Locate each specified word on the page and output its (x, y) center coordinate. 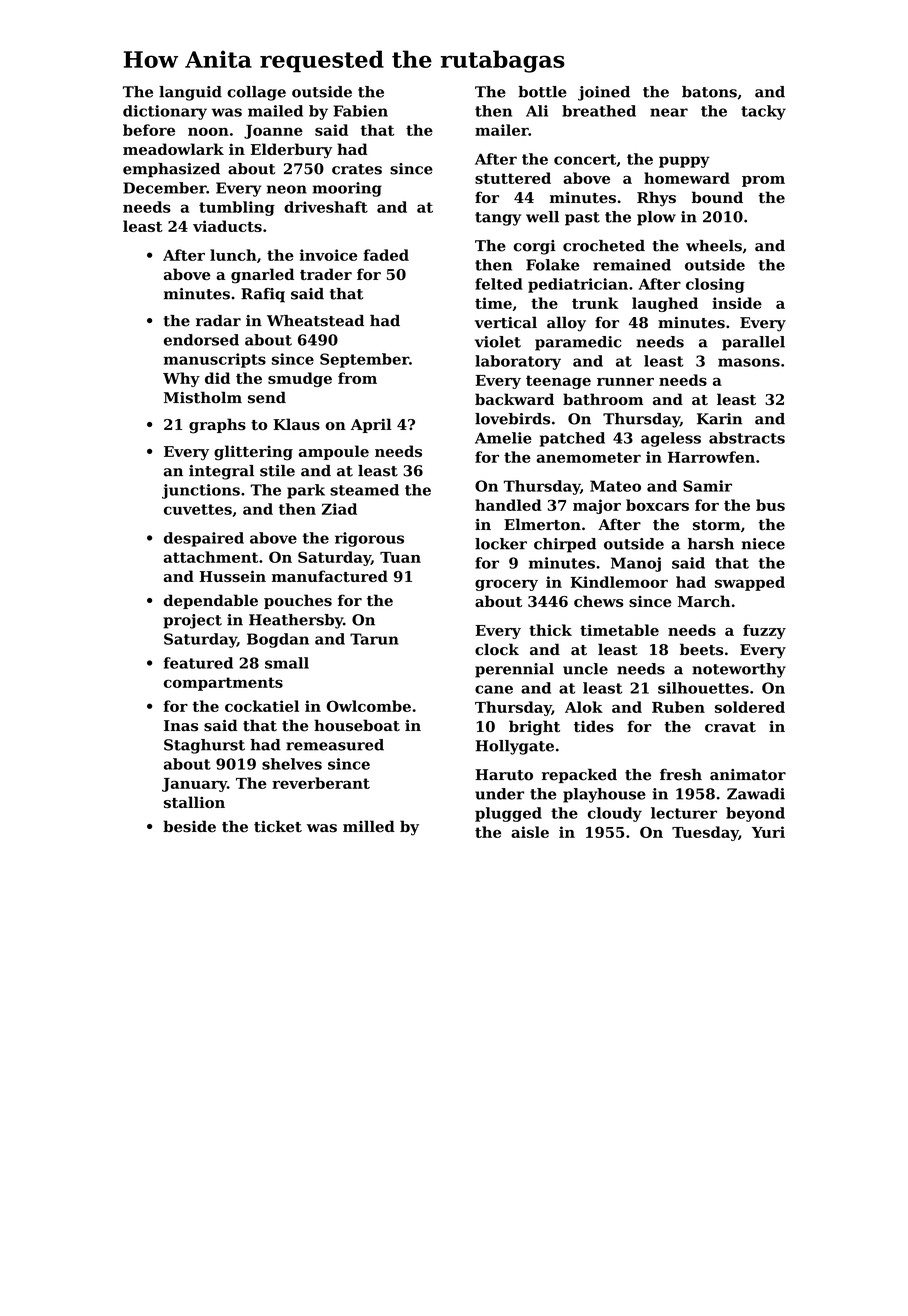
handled (508, 505)
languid (190, 93)
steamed (364, 490)
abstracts (747, 438)
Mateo (615, 486)
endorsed (201, 340)
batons (709, 92)
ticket (278, 826)
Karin (720, 419)
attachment (211, 557)
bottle (542, 92)
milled (369, 826)
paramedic (578, 343)
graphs (217, 426)
